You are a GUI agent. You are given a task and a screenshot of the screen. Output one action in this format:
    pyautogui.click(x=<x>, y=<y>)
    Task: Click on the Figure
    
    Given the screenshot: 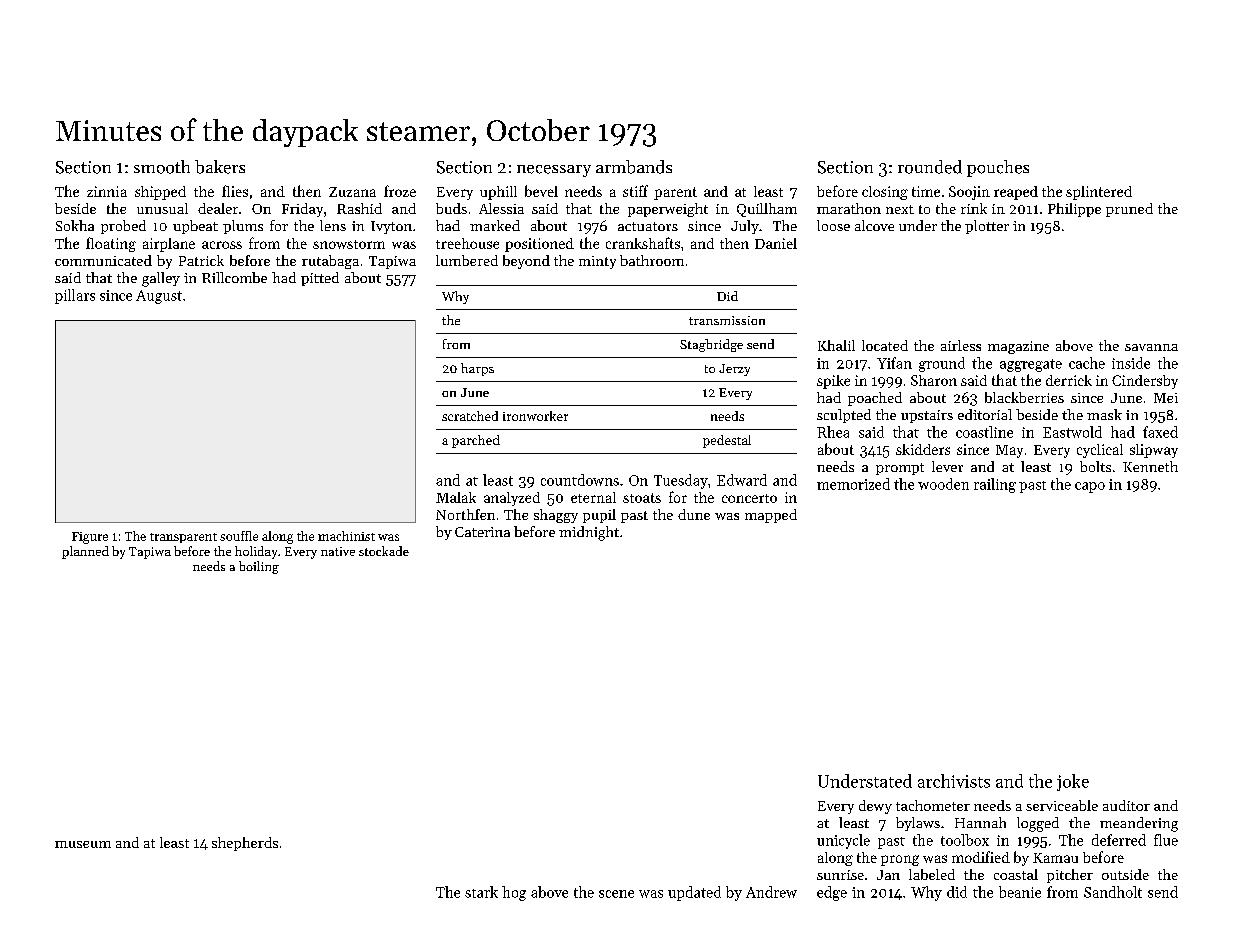 What is the action you would take?
    pyautogui.click(x=90, y=538)
